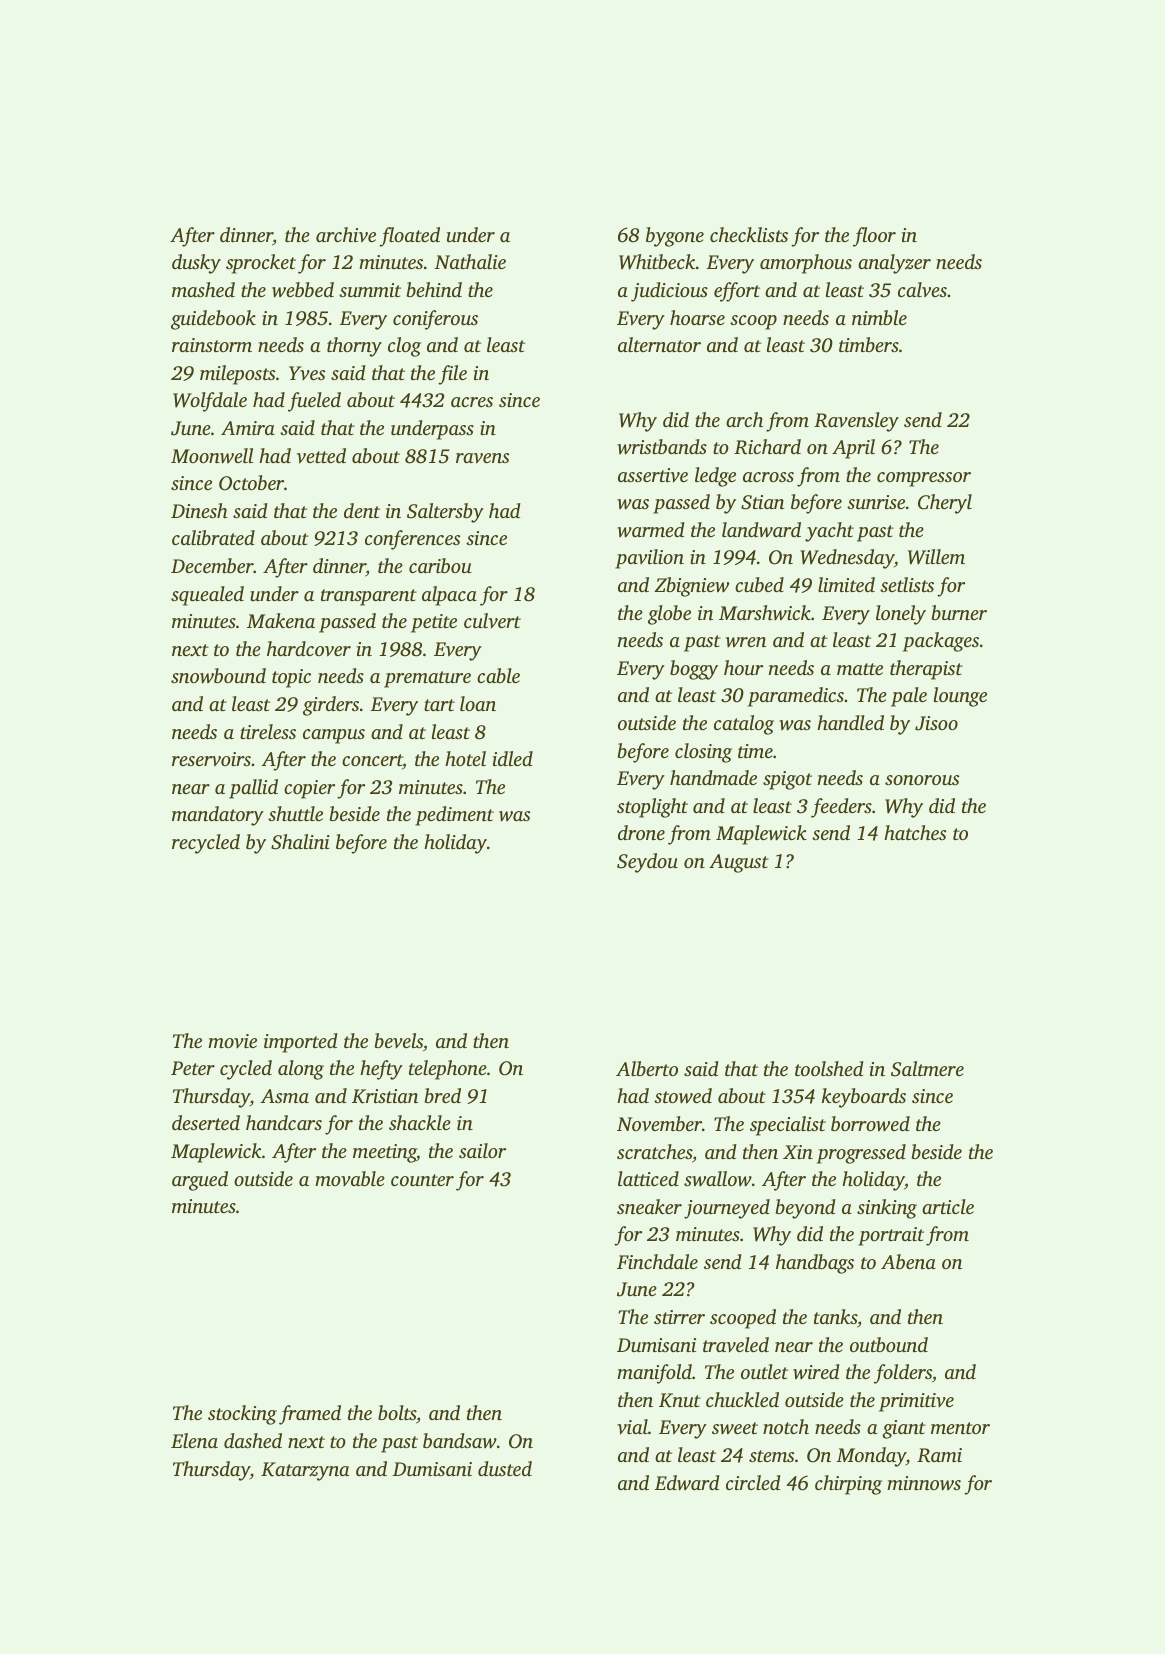 The height and width of the screenshot is (1654, 1165). Describe the element at coordinates (654, 1151) in the screenshot. I see `scratches` at that location.
